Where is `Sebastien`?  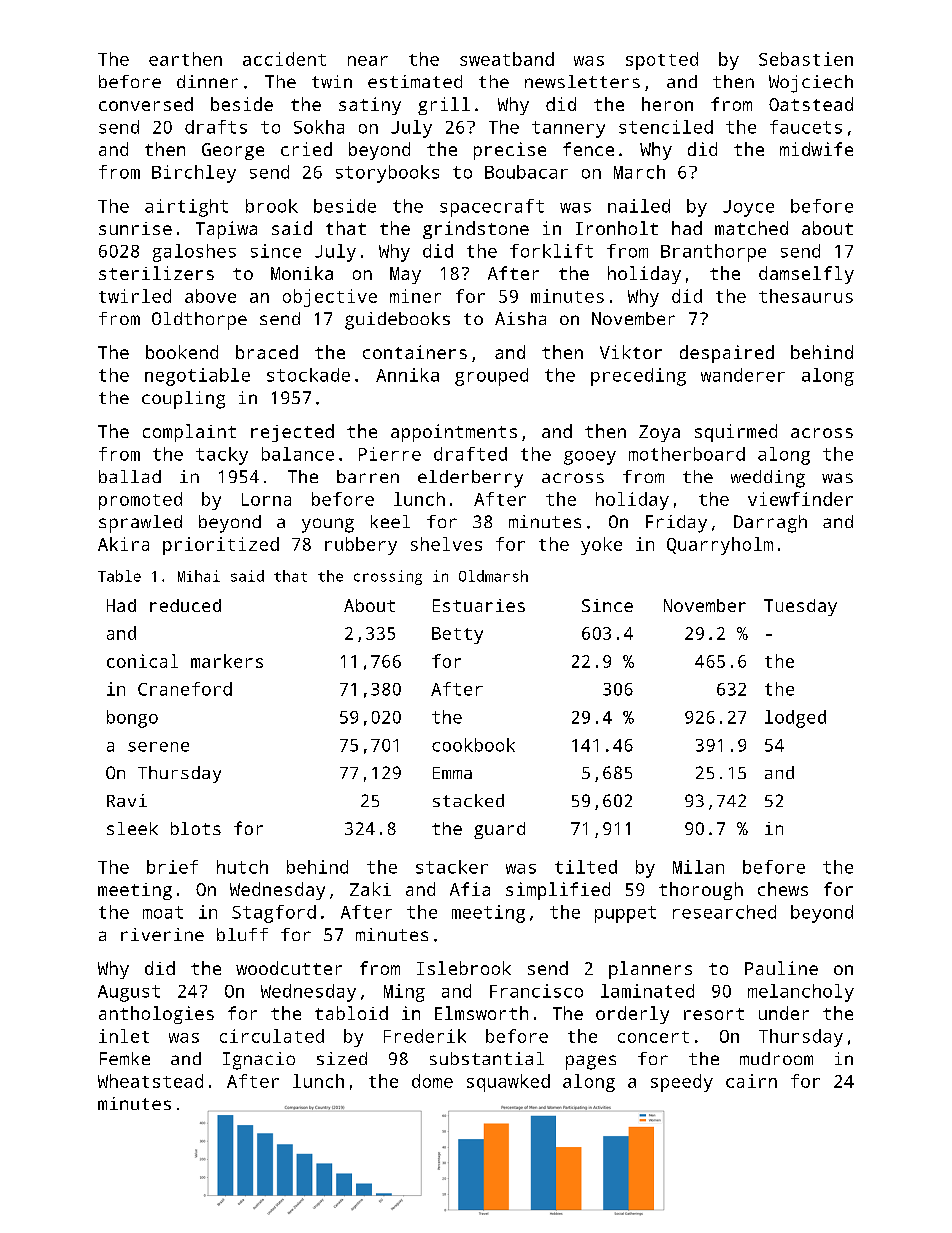
Sebastien is located at coordinates (806, 59).
